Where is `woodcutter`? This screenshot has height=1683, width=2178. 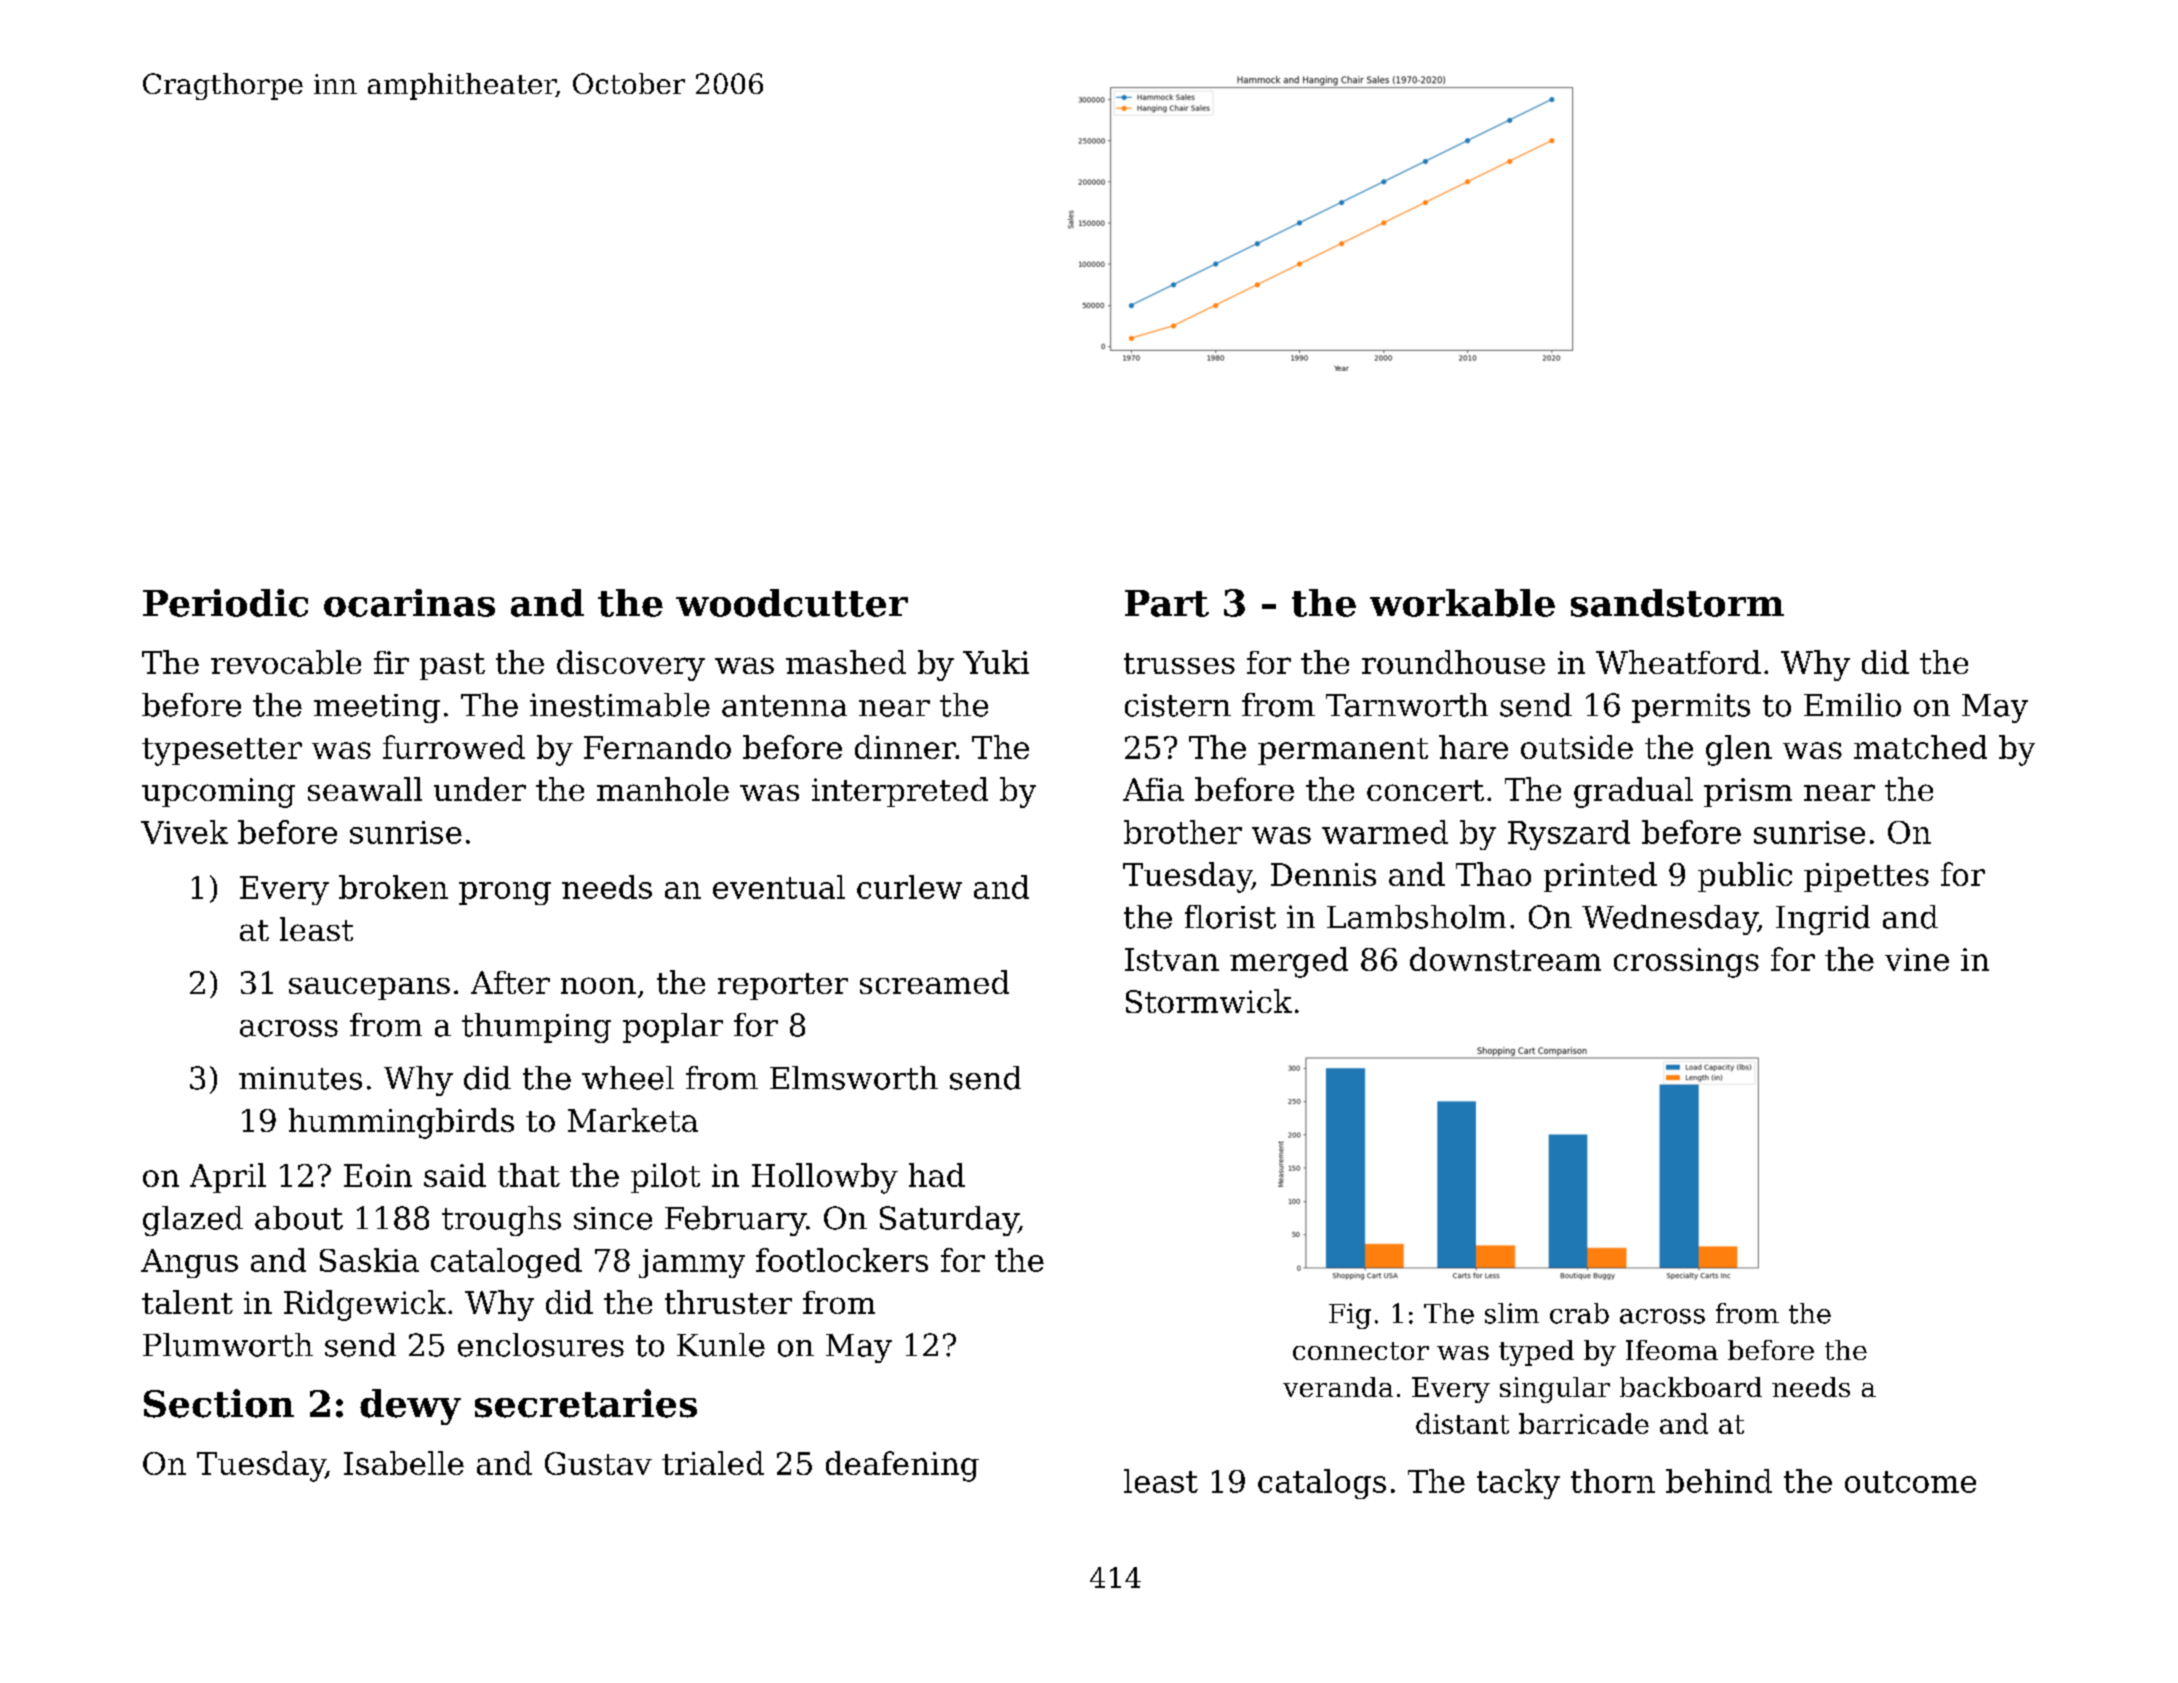
woodcutter is located at coordinates (792, 603).
